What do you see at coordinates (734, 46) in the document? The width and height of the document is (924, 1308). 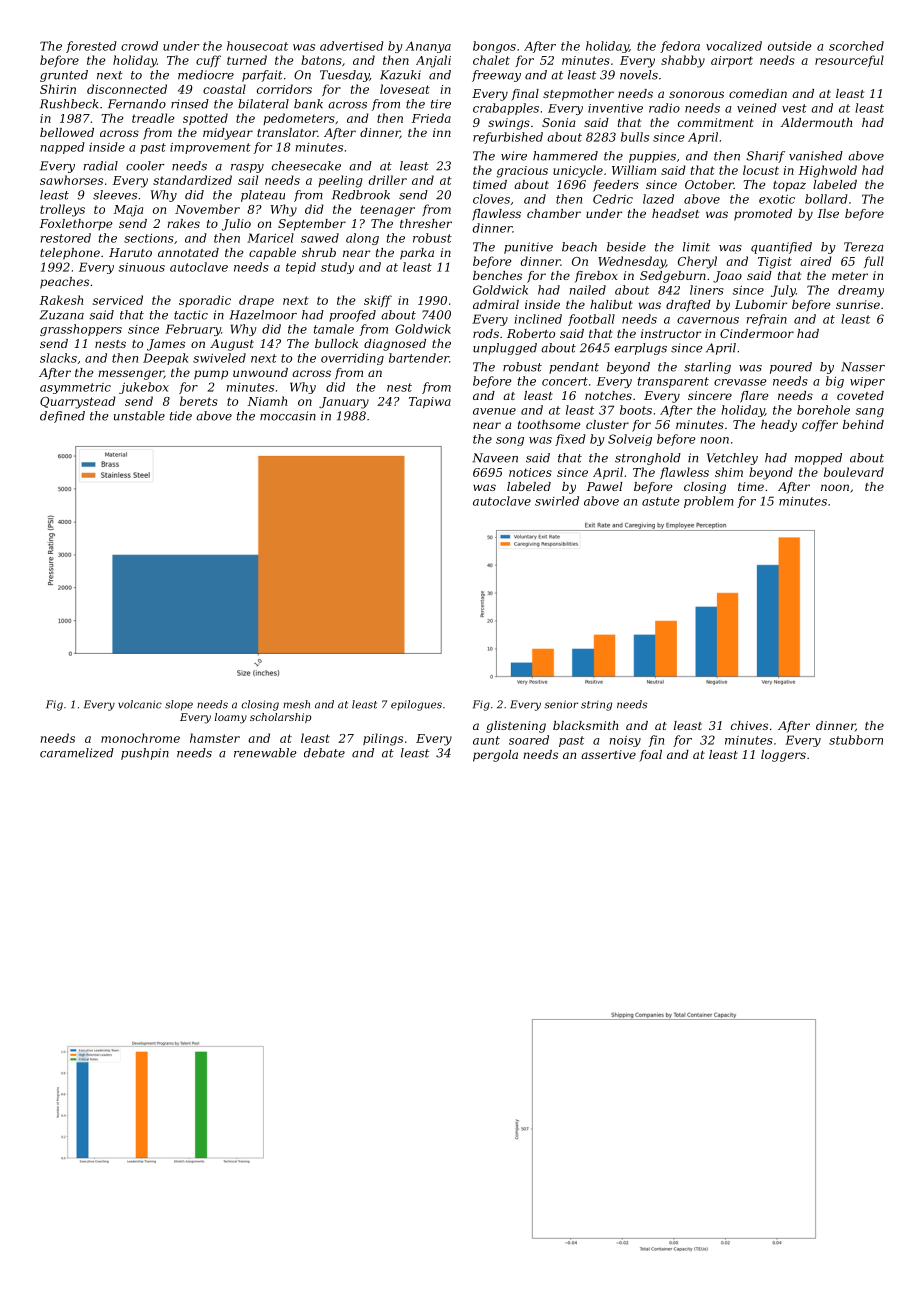 I see `vocalized` at bounding box center [734, 46].
